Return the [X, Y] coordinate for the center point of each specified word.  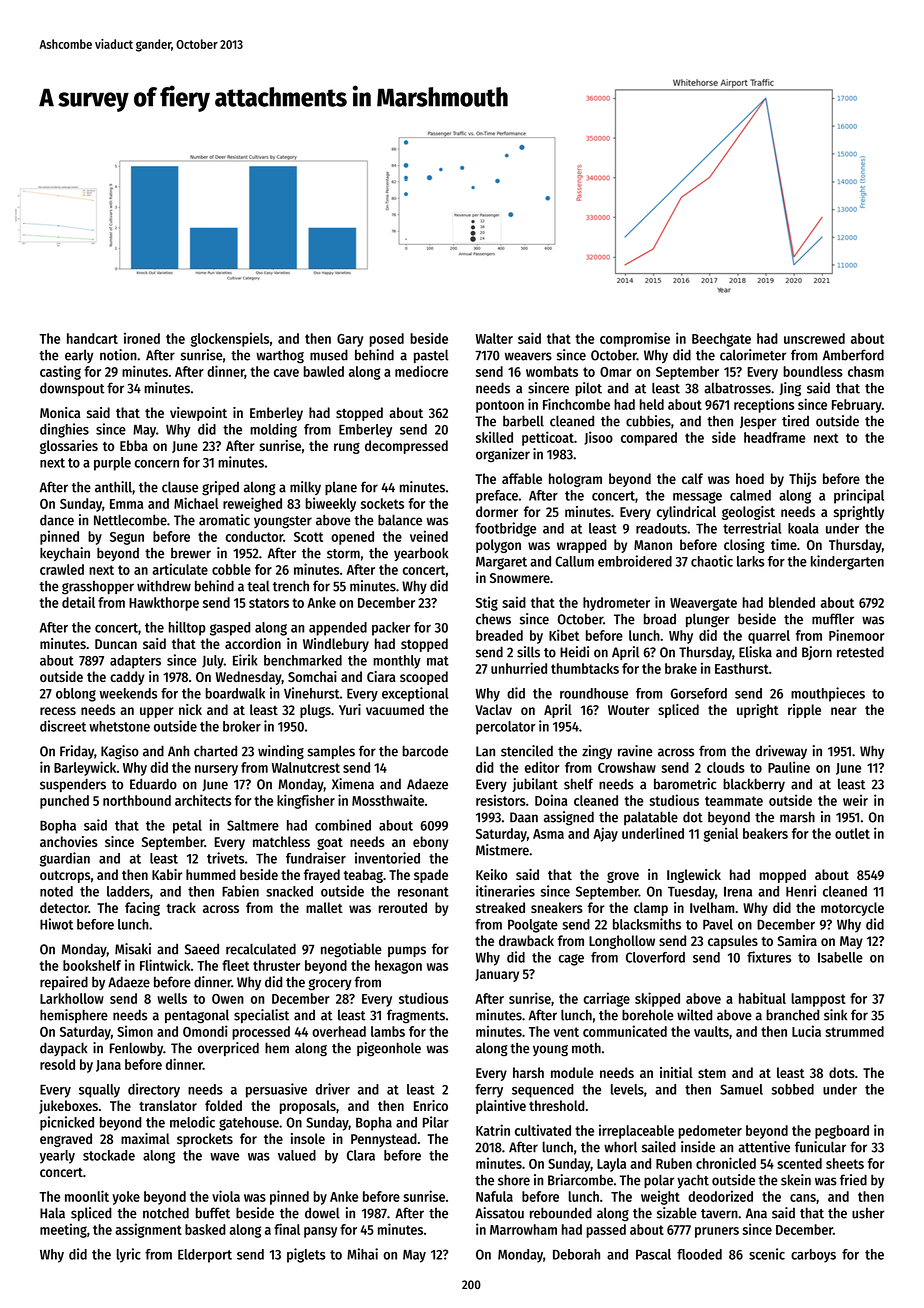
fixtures [769, 957]
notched [166, 1213]
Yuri [350, 709]
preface [497, 497]
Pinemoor [857, 635]
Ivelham [712, 907]
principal [859, 496]
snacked [289, 891]
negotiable [351, 950]
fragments [416, 1016]
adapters [135, 662]
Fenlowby [136, 1049]
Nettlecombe [130, 520]
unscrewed [814, 338]
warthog [280, 356]
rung [347, 448]
